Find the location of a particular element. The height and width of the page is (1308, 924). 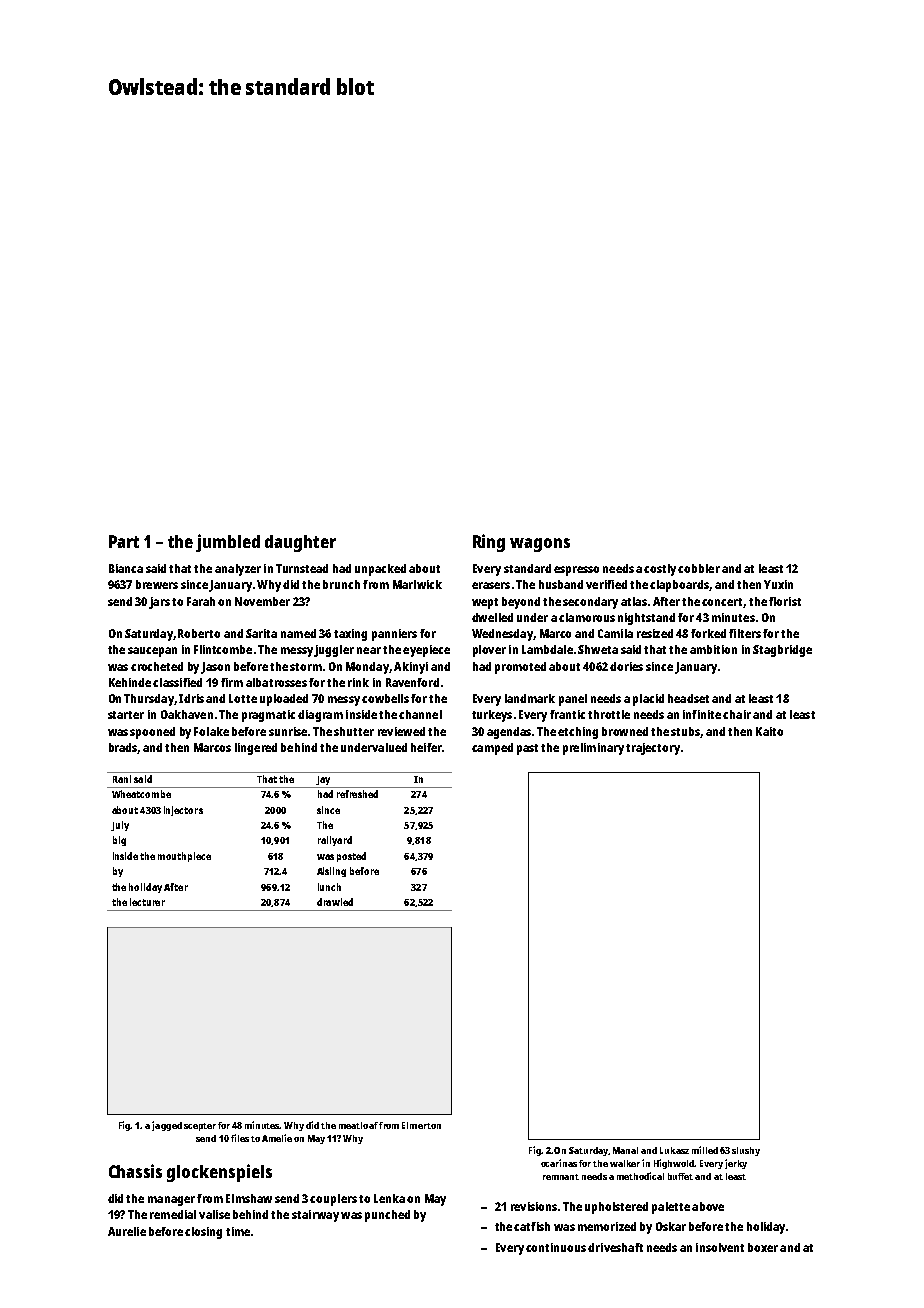

Manal is located at coordinates (625, 1150).
